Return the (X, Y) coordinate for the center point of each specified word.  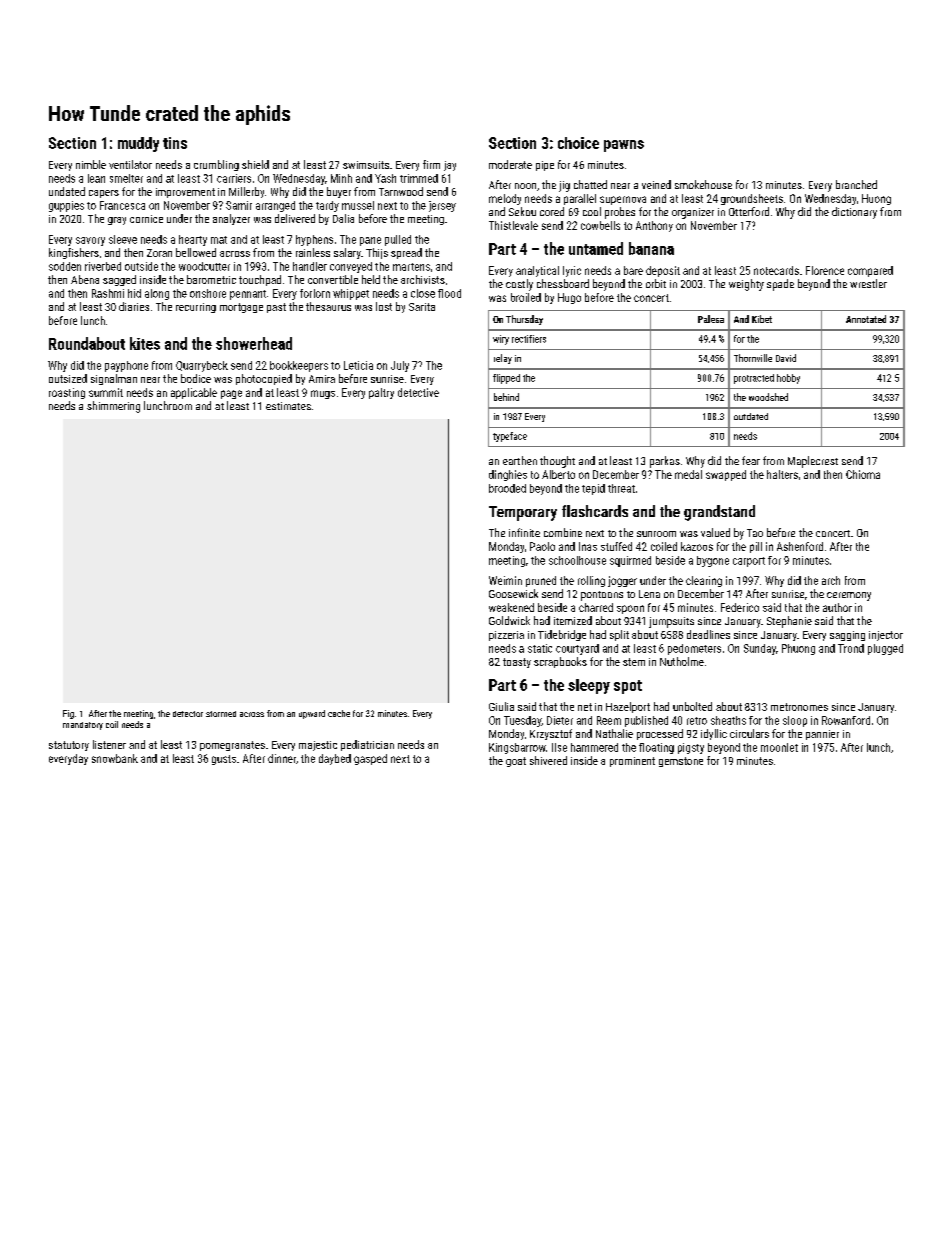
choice (578, 143)
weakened (511, 607)
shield (255, 164)
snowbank (115, 758)
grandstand (719, 513)
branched (856, 184)
